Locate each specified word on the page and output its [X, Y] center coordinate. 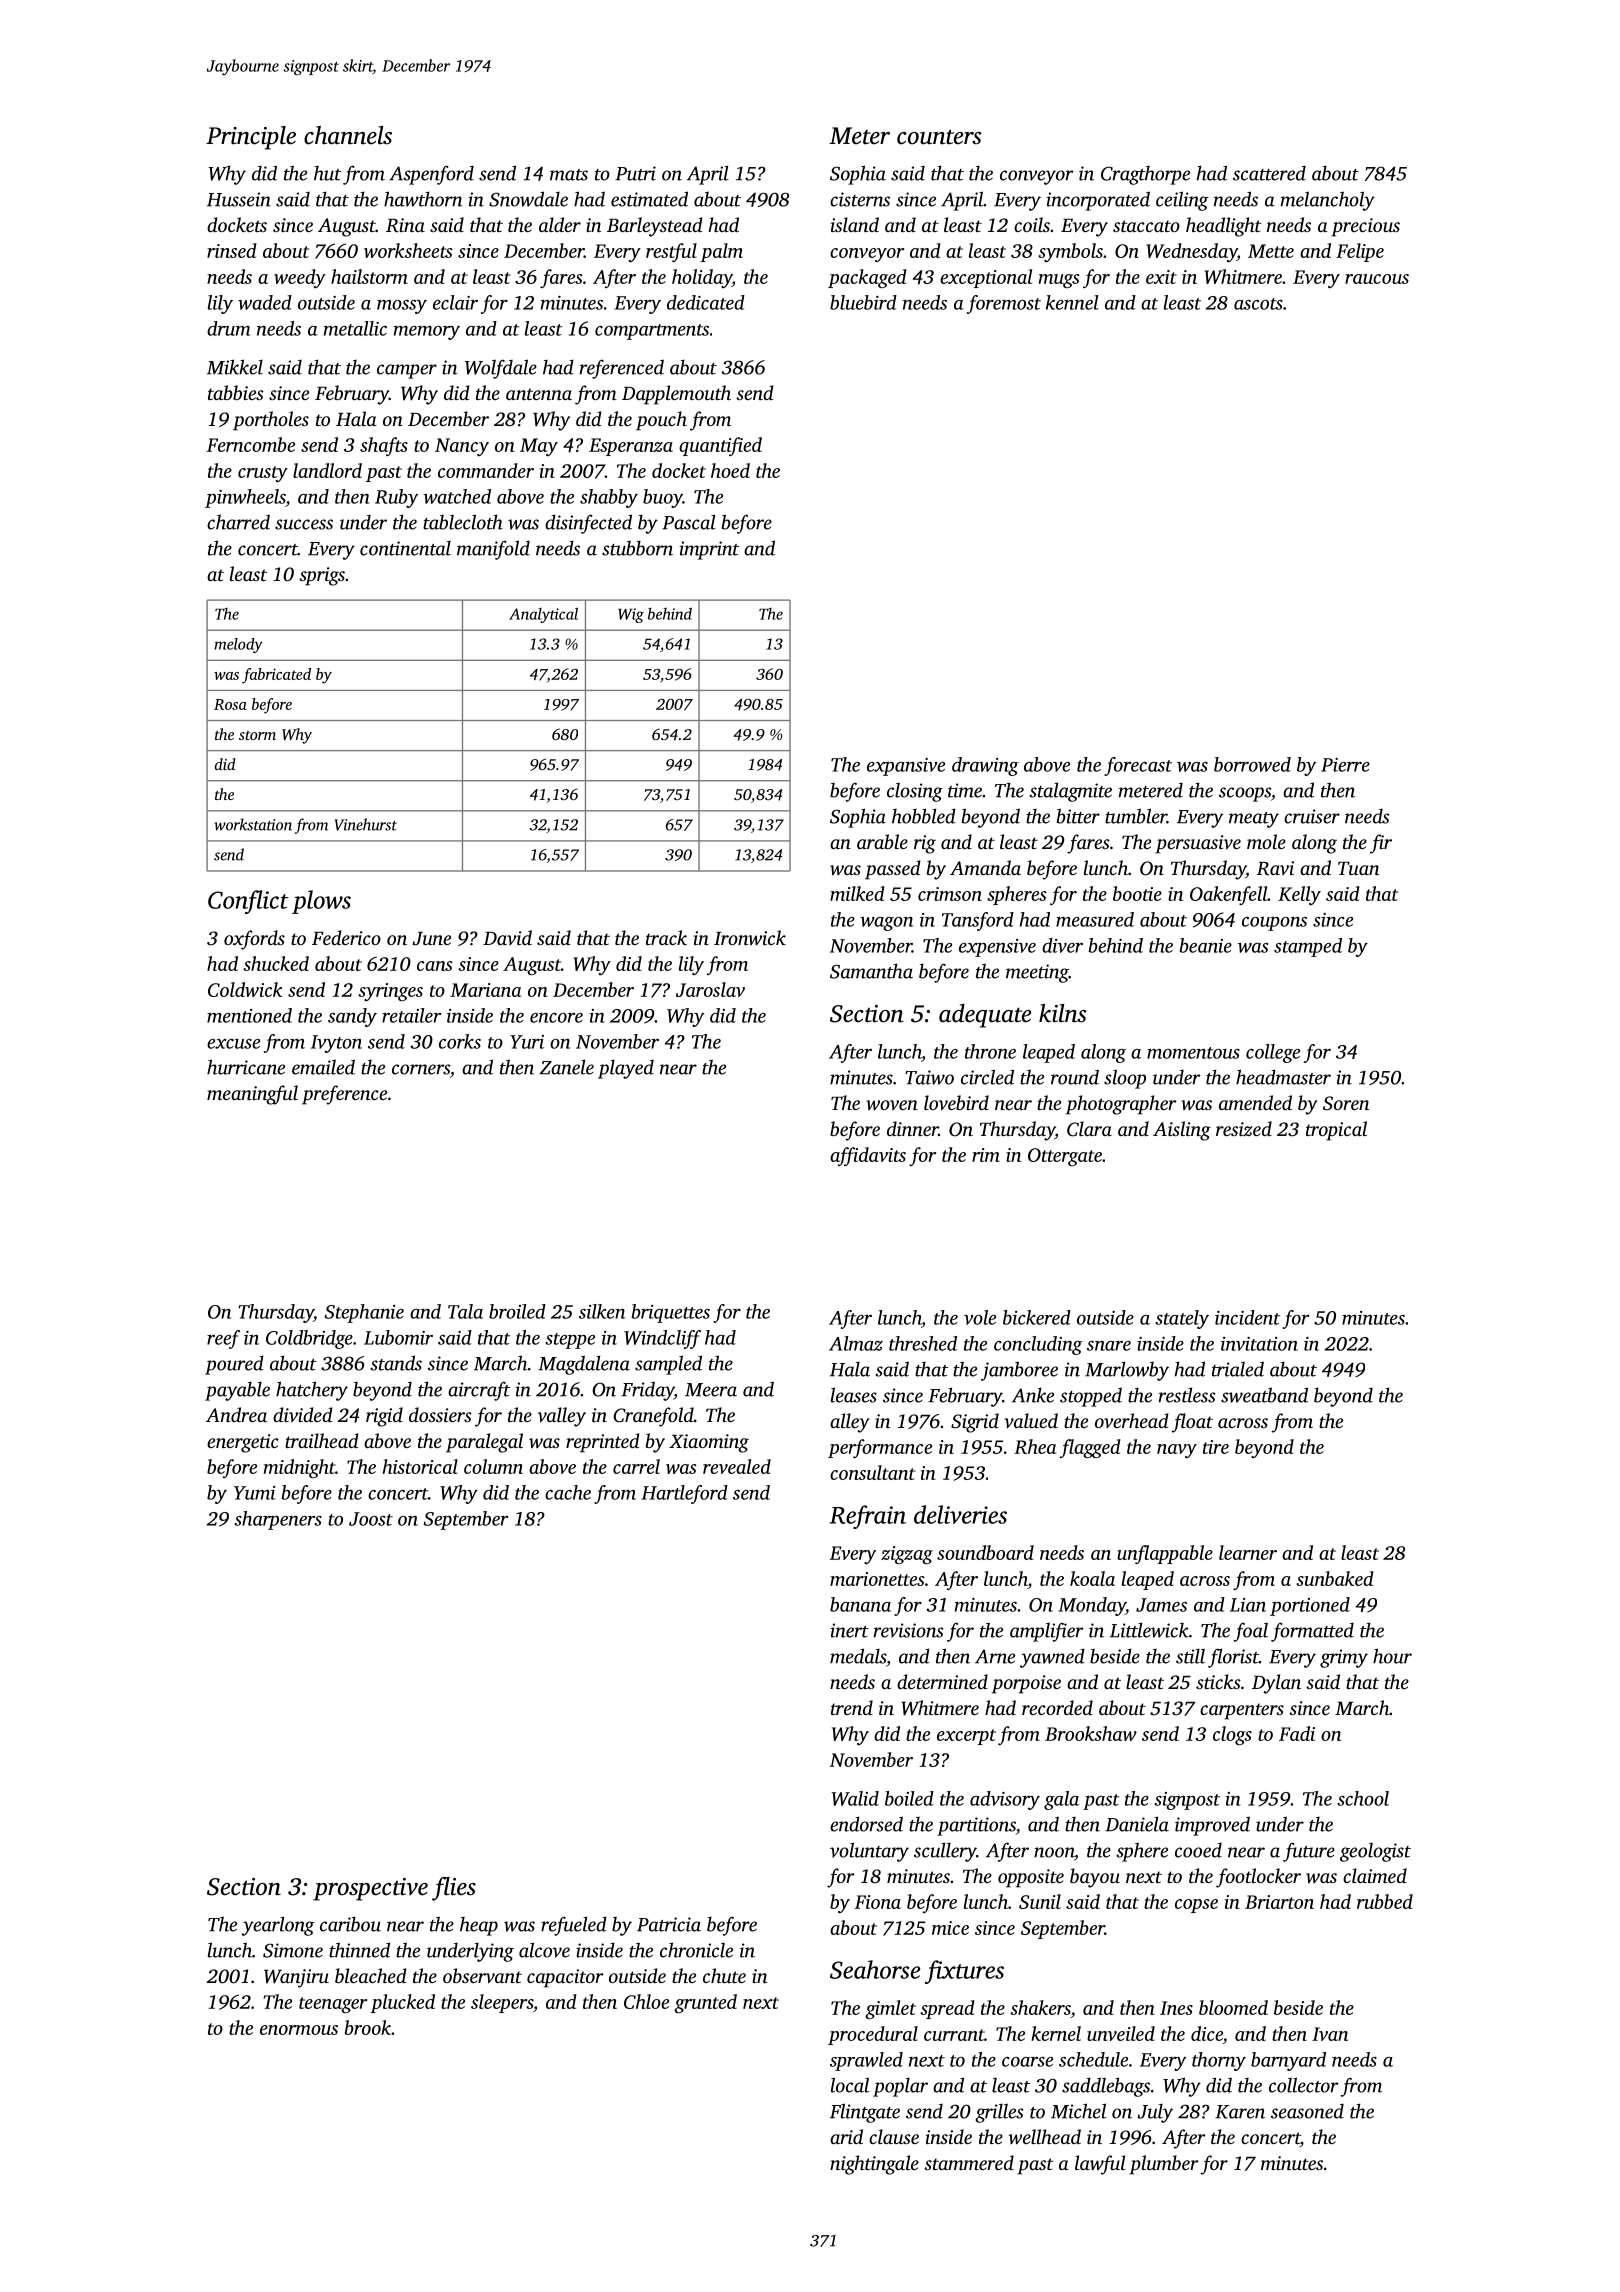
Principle [251, 138]
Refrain [868, 1517]
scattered [1269, 173]
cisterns [860, 199]
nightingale [874, 2165]
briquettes [670, 1313]
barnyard [1288, 2061]
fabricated [276, 676]
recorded [1057, 1707]
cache [568, 1492]
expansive [906, 767]
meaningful [252, 1095]
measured [1095, 919]
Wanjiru [296, 1978]
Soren [1346, 1103]
